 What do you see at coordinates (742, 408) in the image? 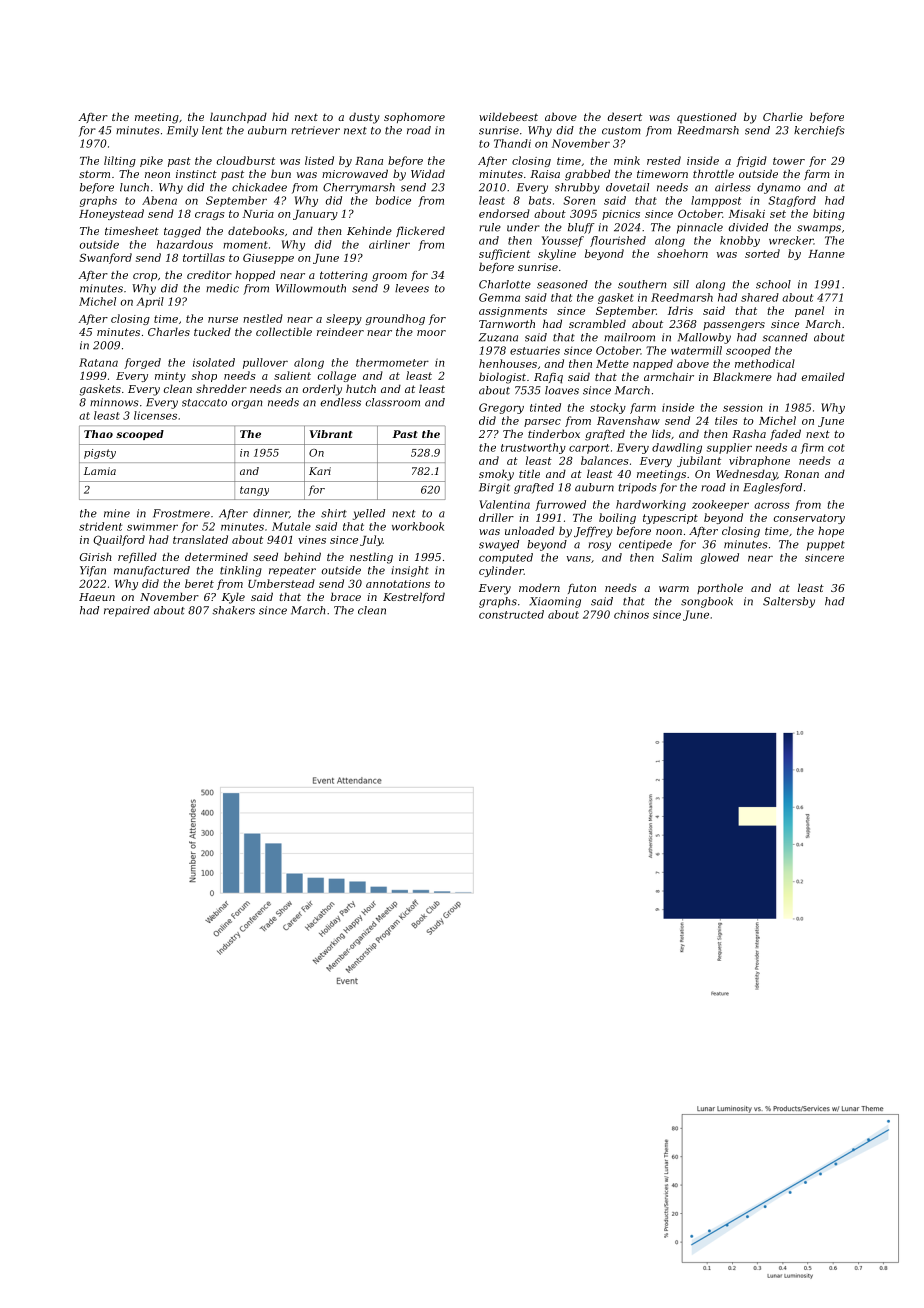
I see `session` at bounding box center [742, 408].
